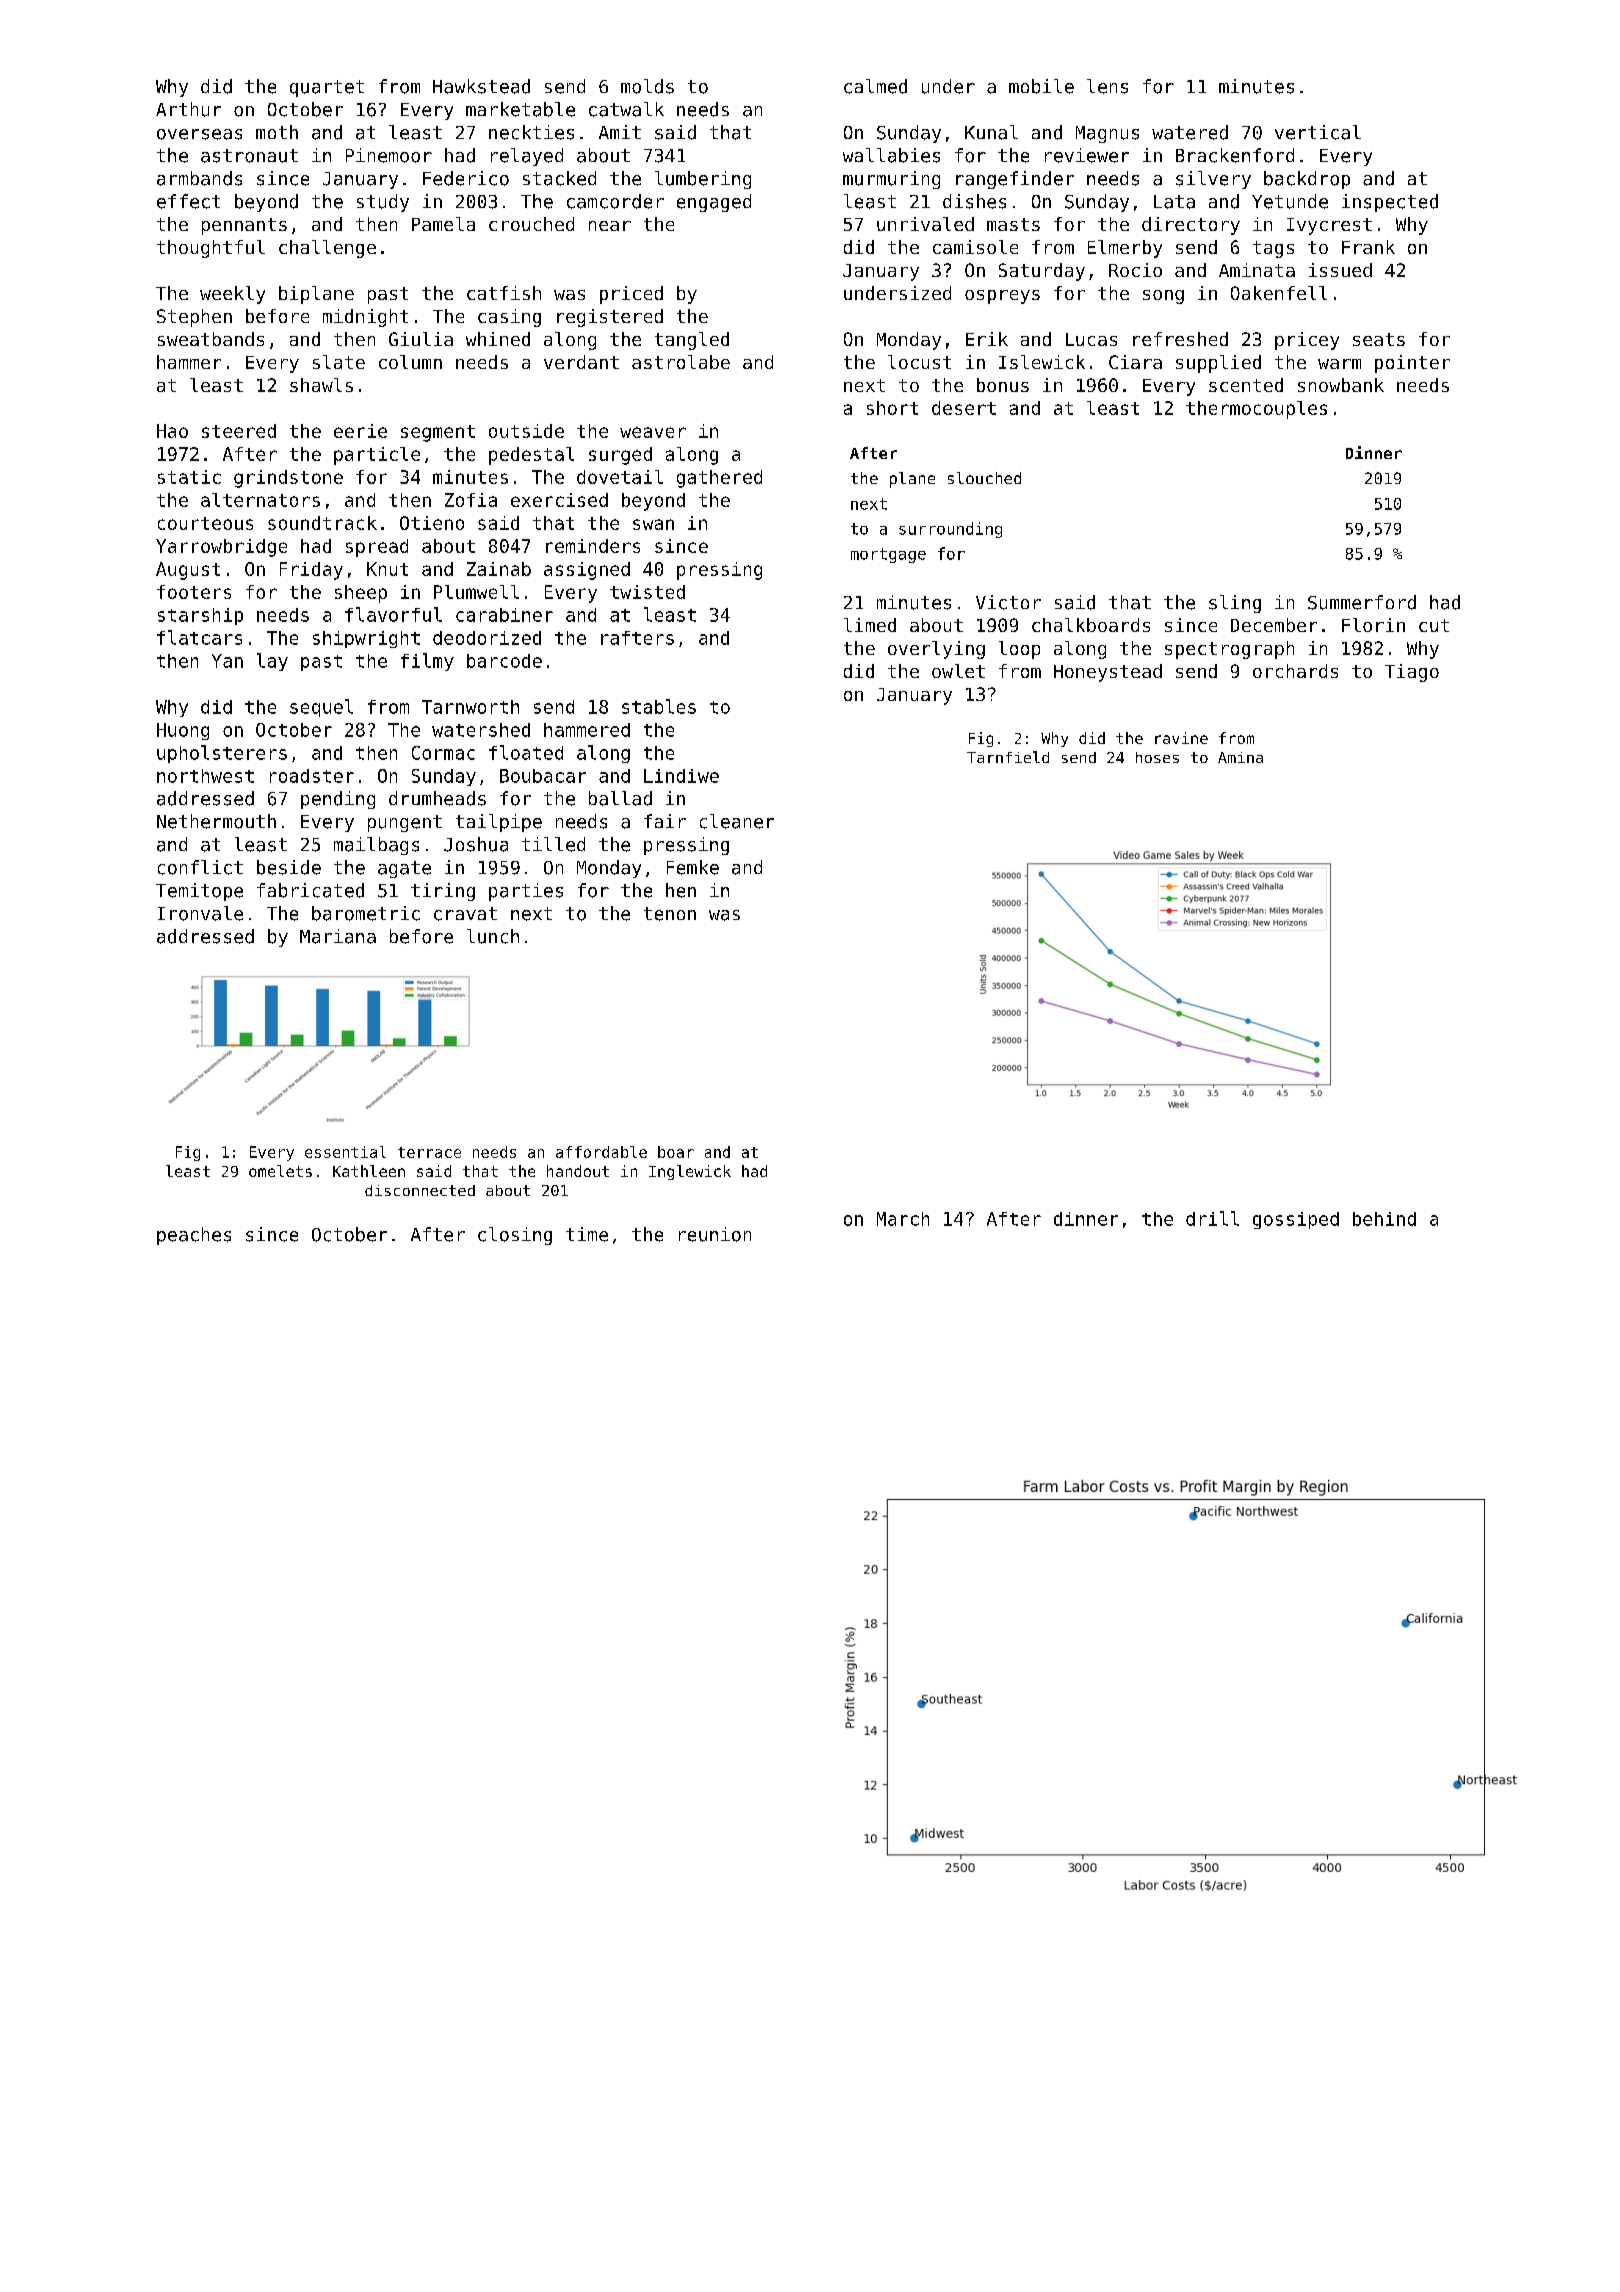 The image size is (1620, 2292). What do you see at coordinates (1384, 1219) in the screenshot?
I see `behind` at bounding box center [1384, 1219].
